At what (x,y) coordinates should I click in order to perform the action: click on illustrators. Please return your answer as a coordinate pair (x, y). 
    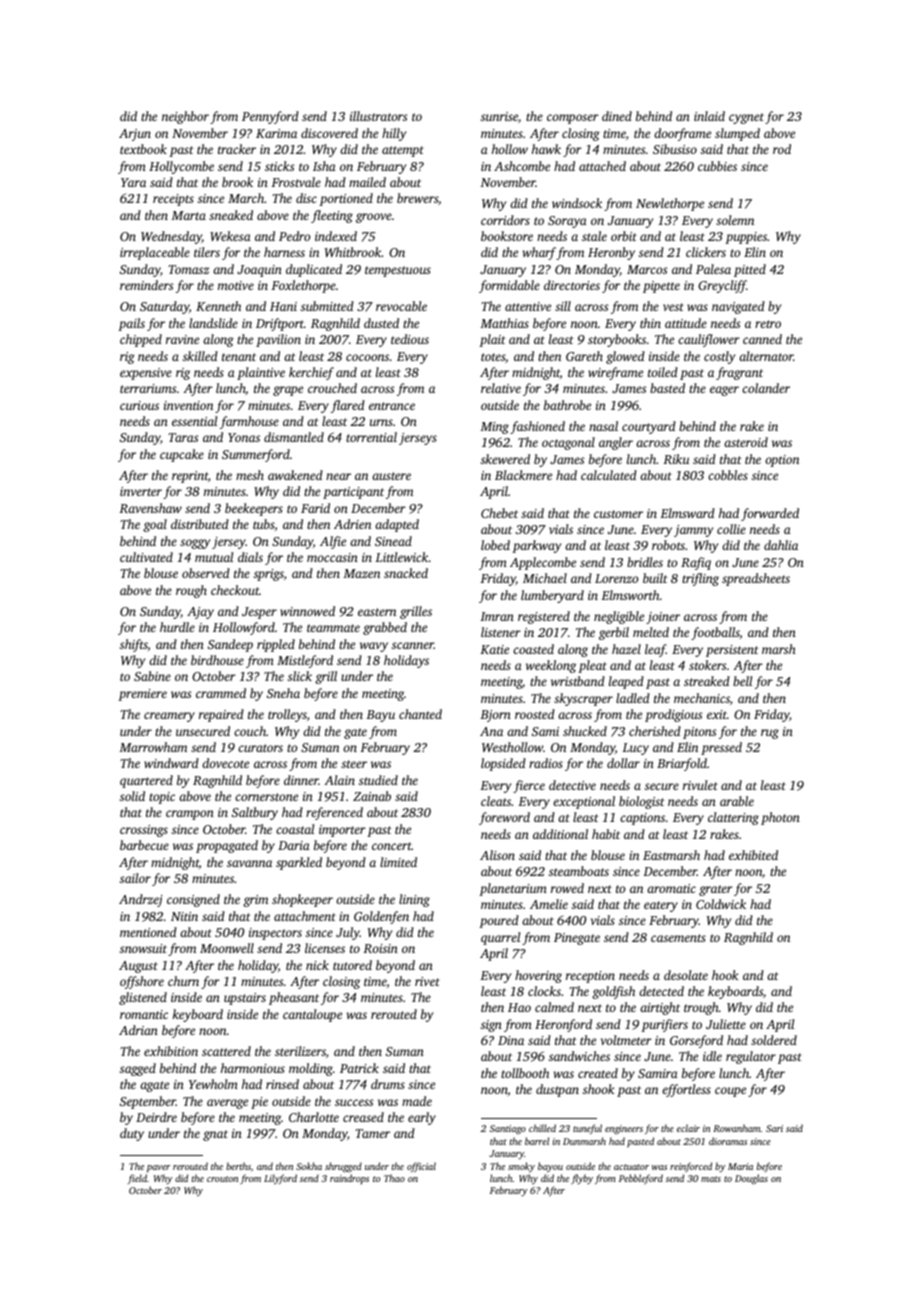
    Looking at the image, I should click on (378, 116).
